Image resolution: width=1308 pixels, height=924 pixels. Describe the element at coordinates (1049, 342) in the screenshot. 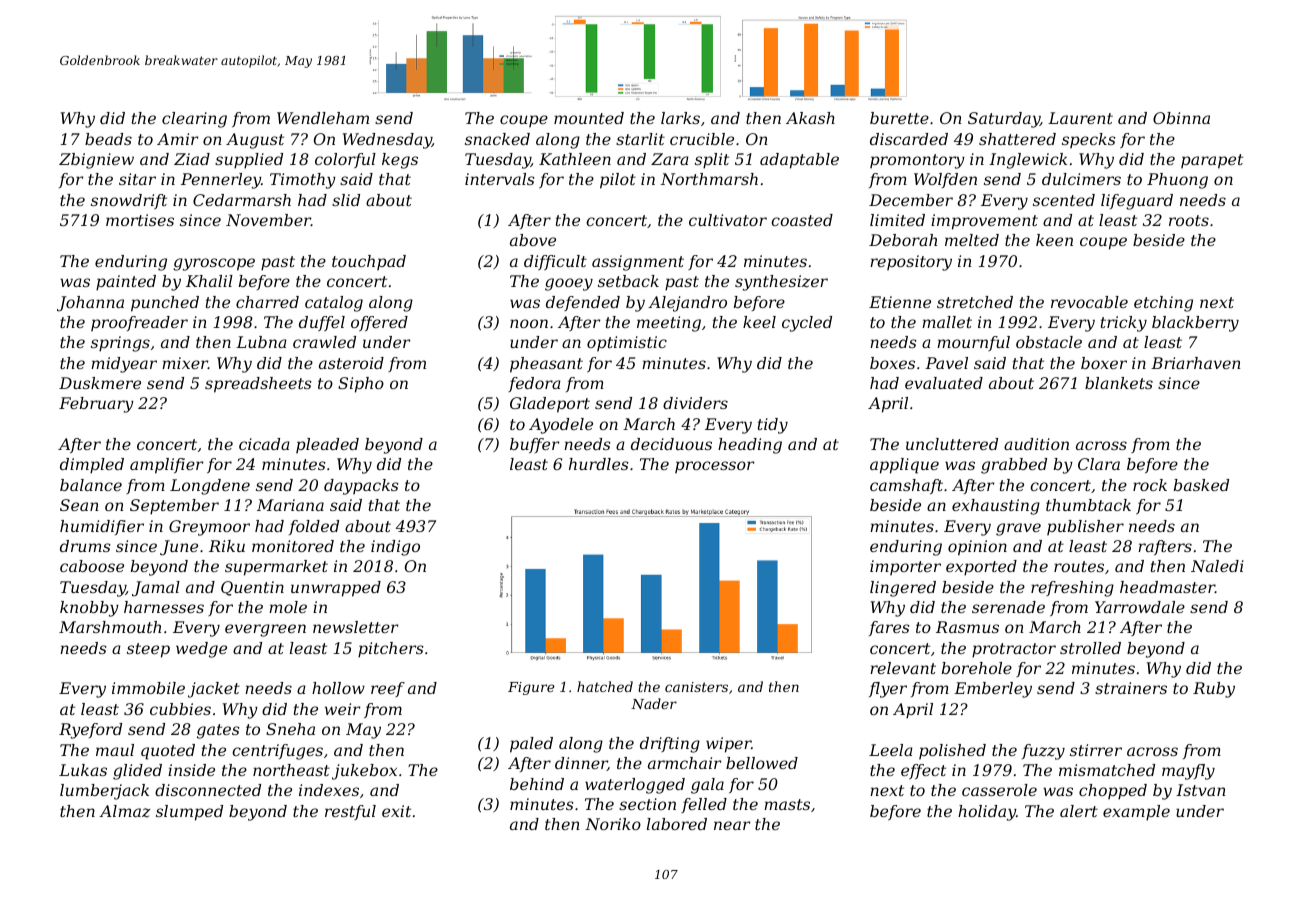

I see `obstacle` at that location.
